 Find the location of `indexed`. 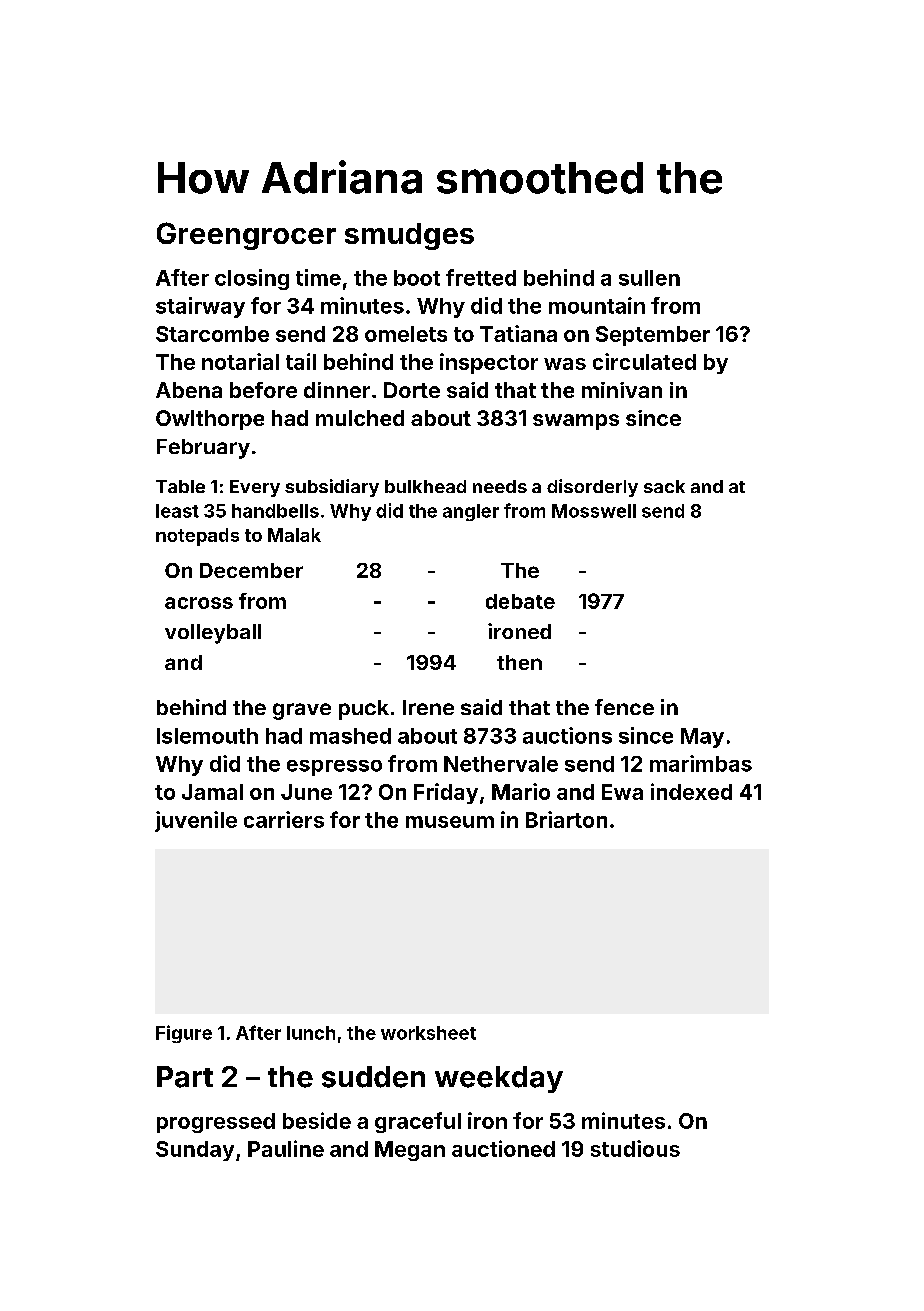

indexed is located at coordinates (691, 791).
